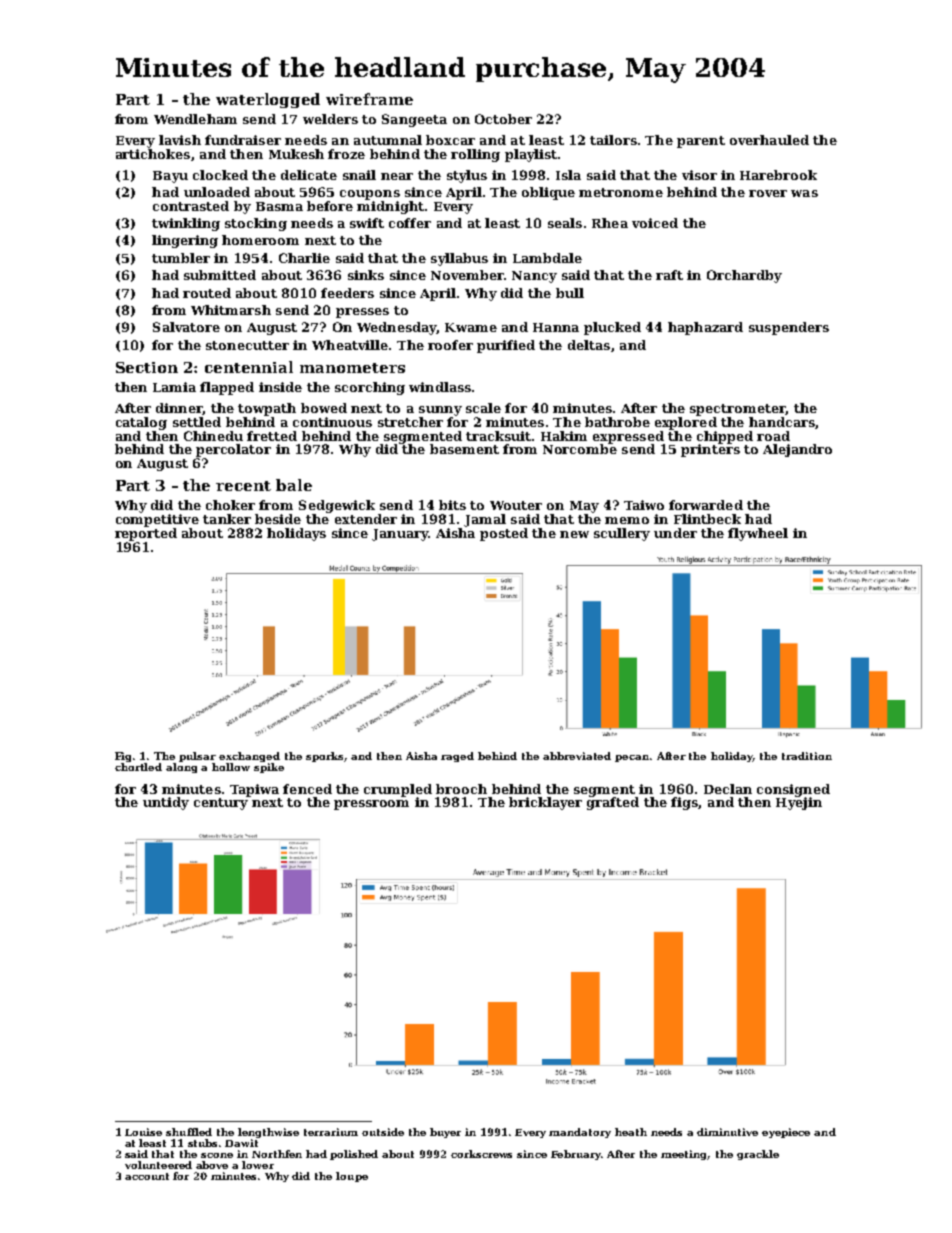  What do you see at coordinates (485, 520) in the screenshot?
I see `Jamal` at bounding box center [485, 520].
